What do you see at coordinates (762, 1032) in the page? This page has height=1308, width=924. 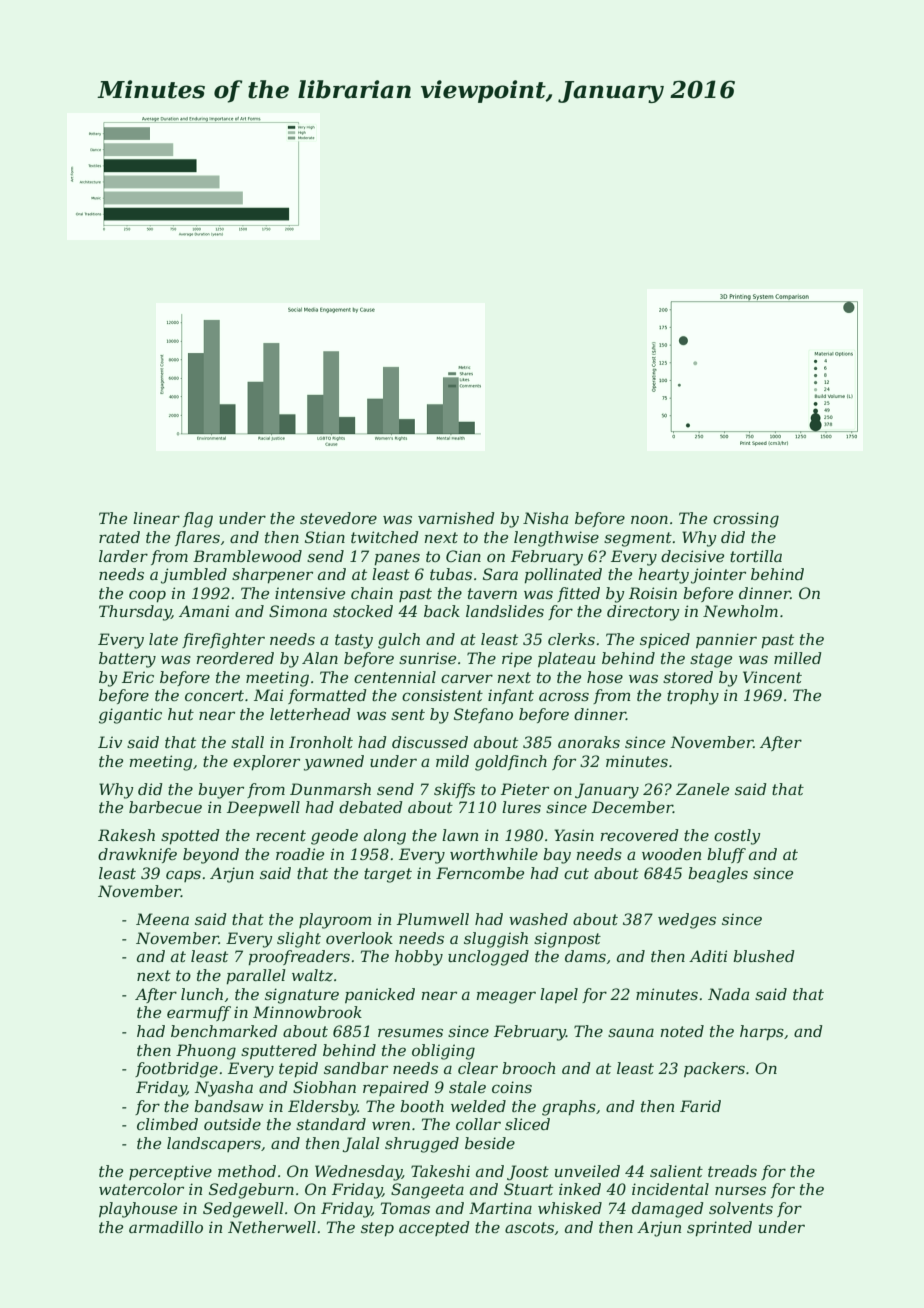 I see `harps` at bounding box center [762, 1032].
